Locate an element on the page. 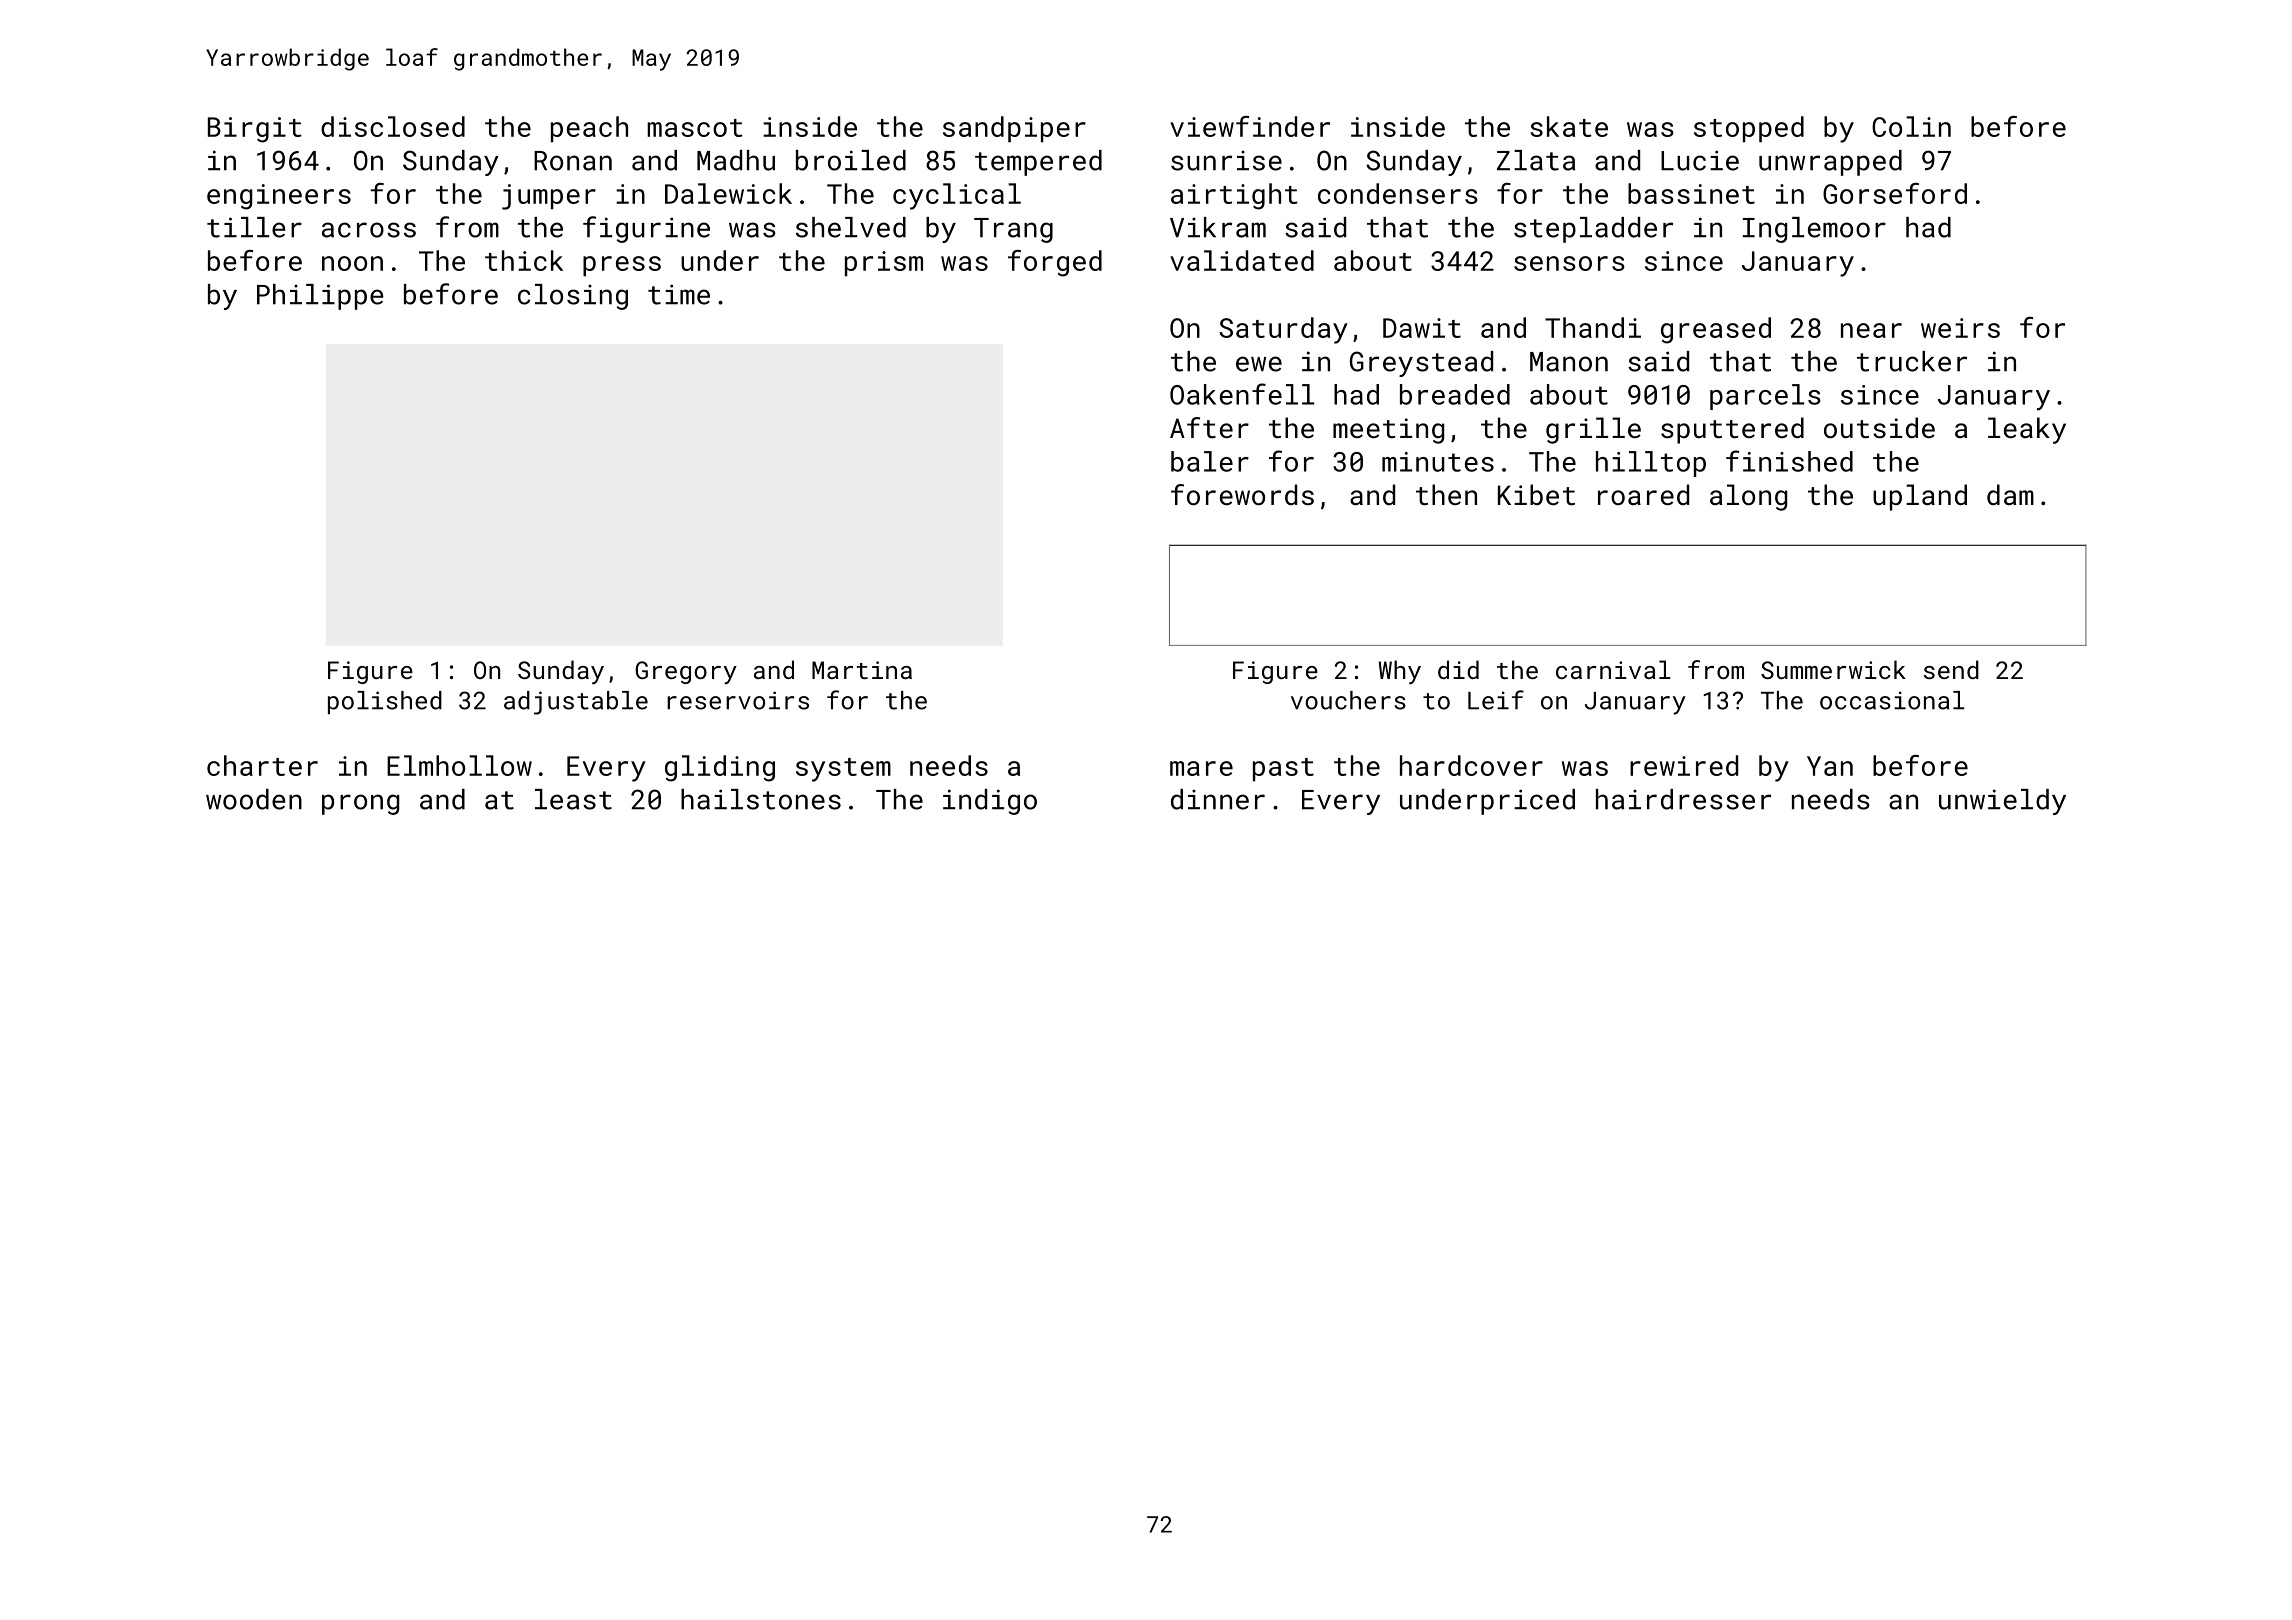 The width and height of the image is (2292, 1620). reservoirs is located at coordinates (738, 700).
